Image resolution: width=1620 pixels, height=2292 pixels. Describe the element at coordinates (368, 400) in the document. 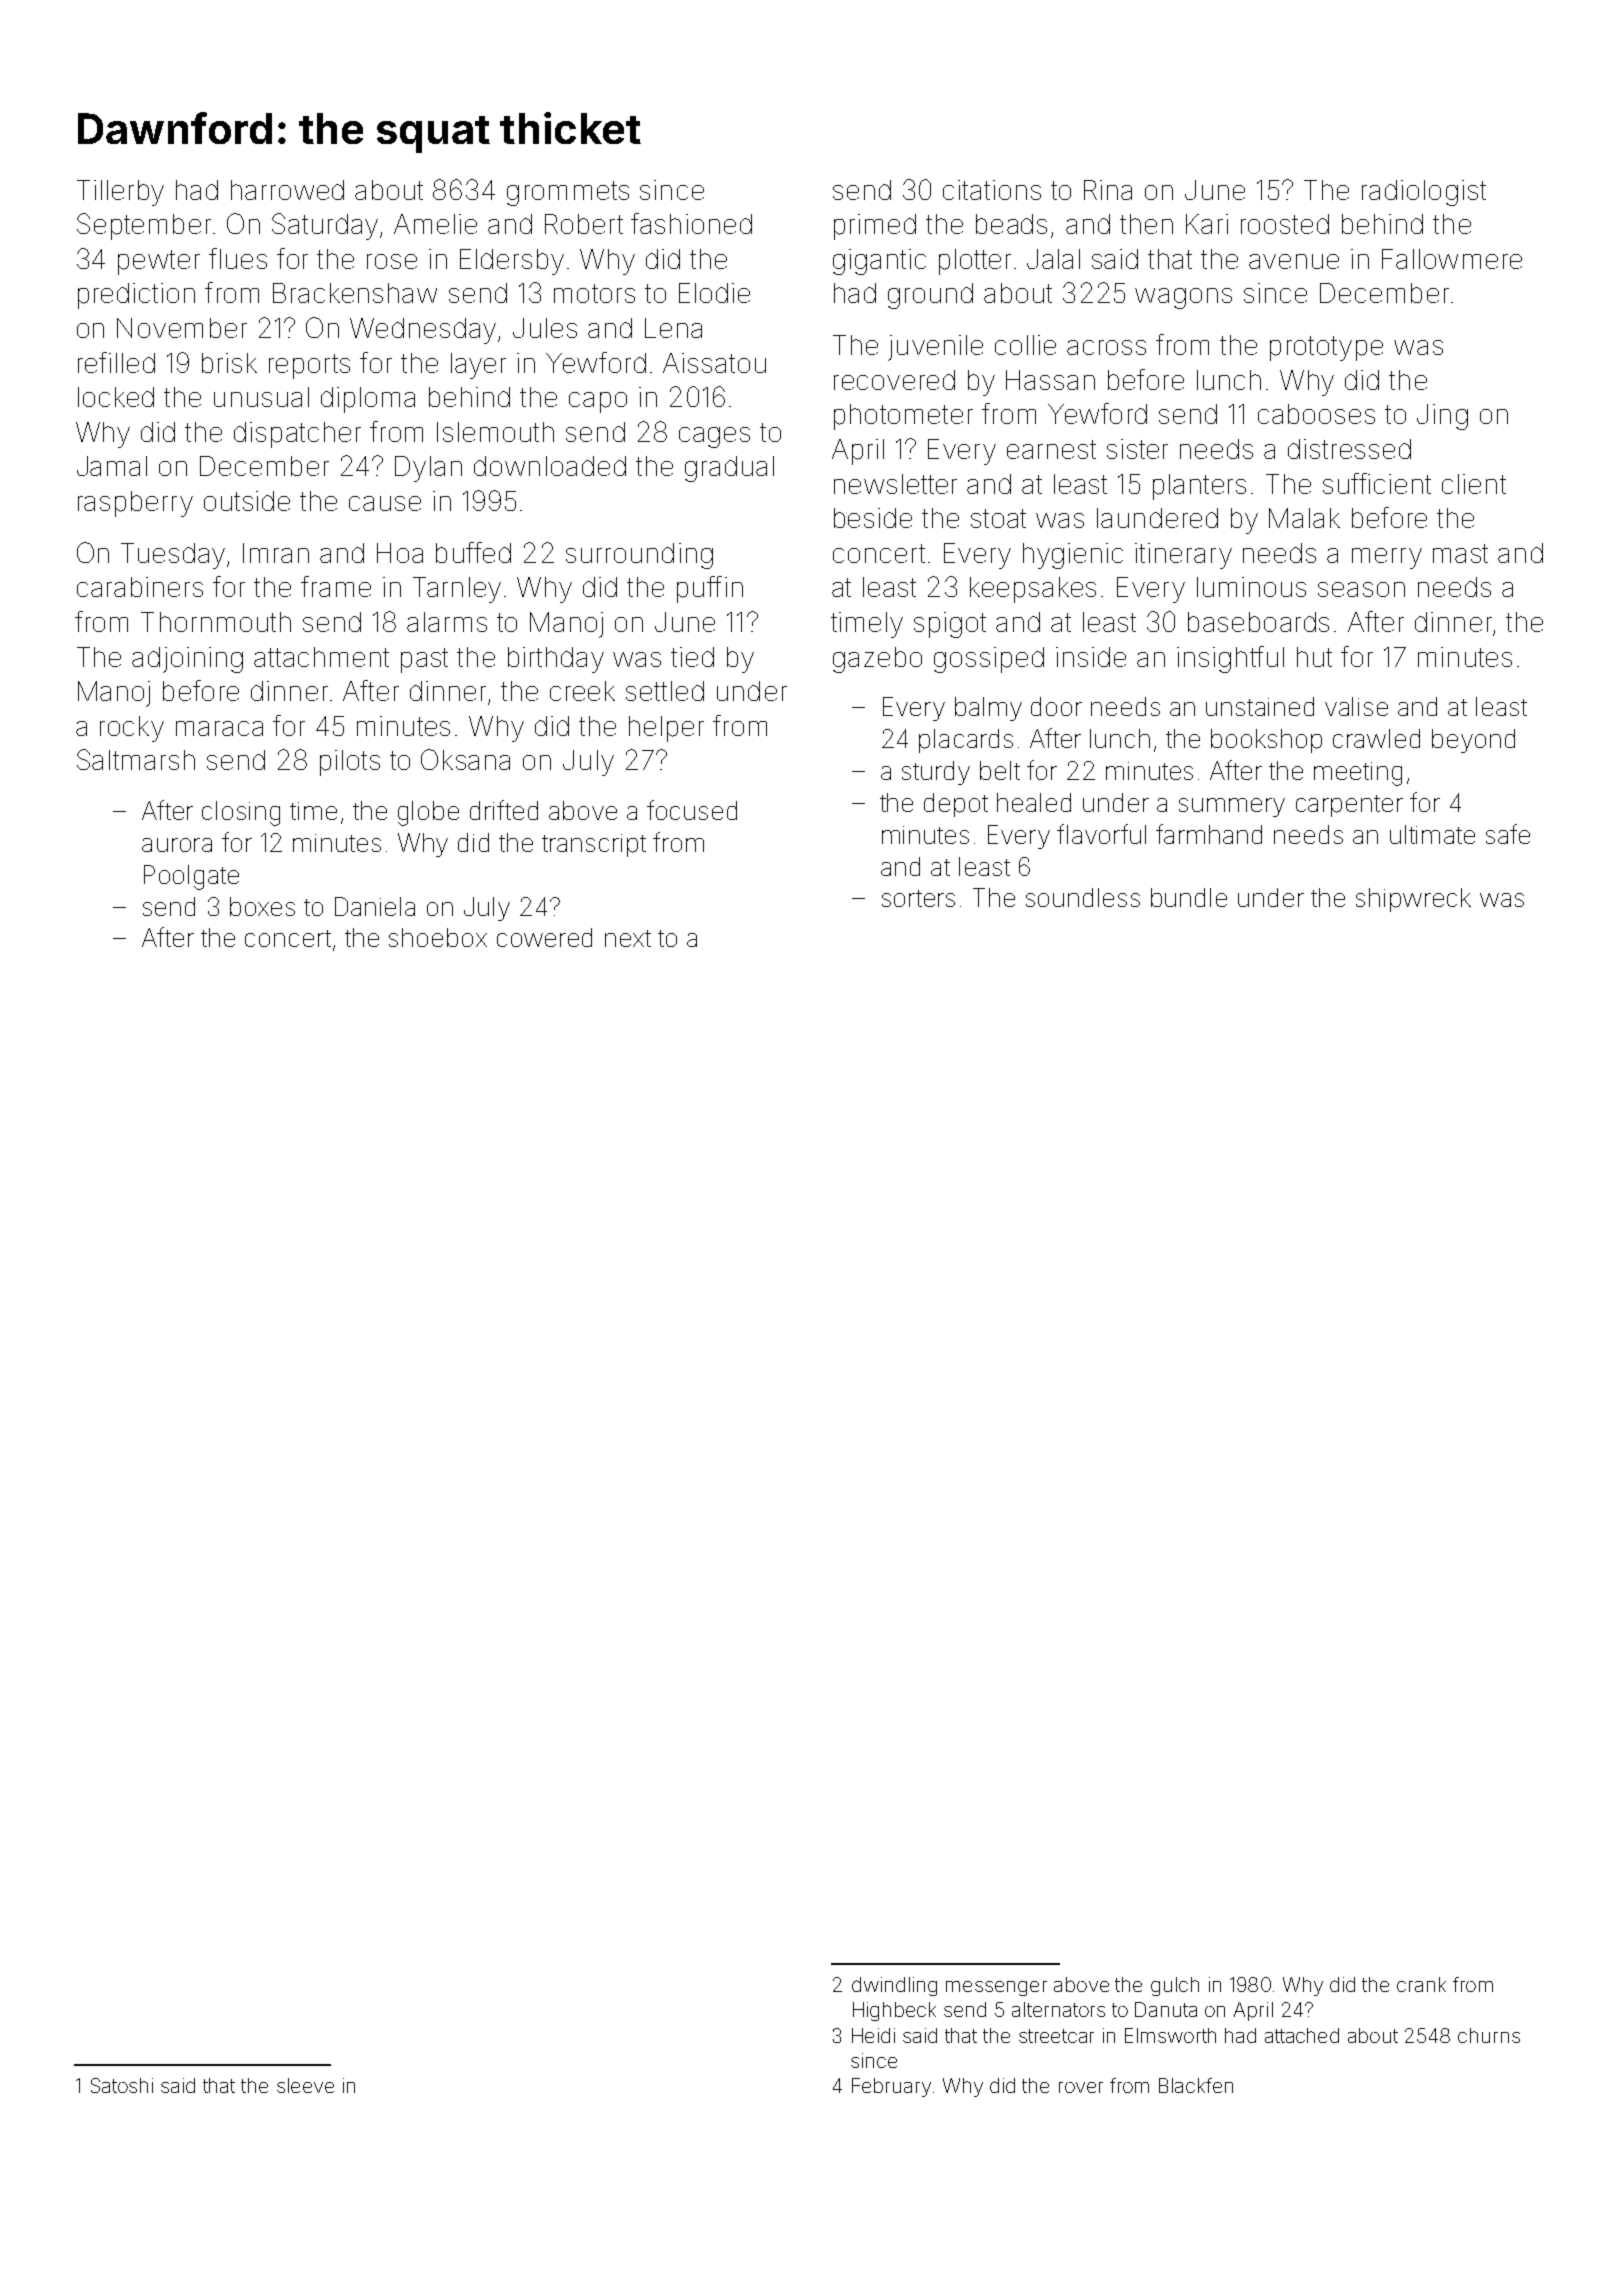

I see `diploma` at that location.
